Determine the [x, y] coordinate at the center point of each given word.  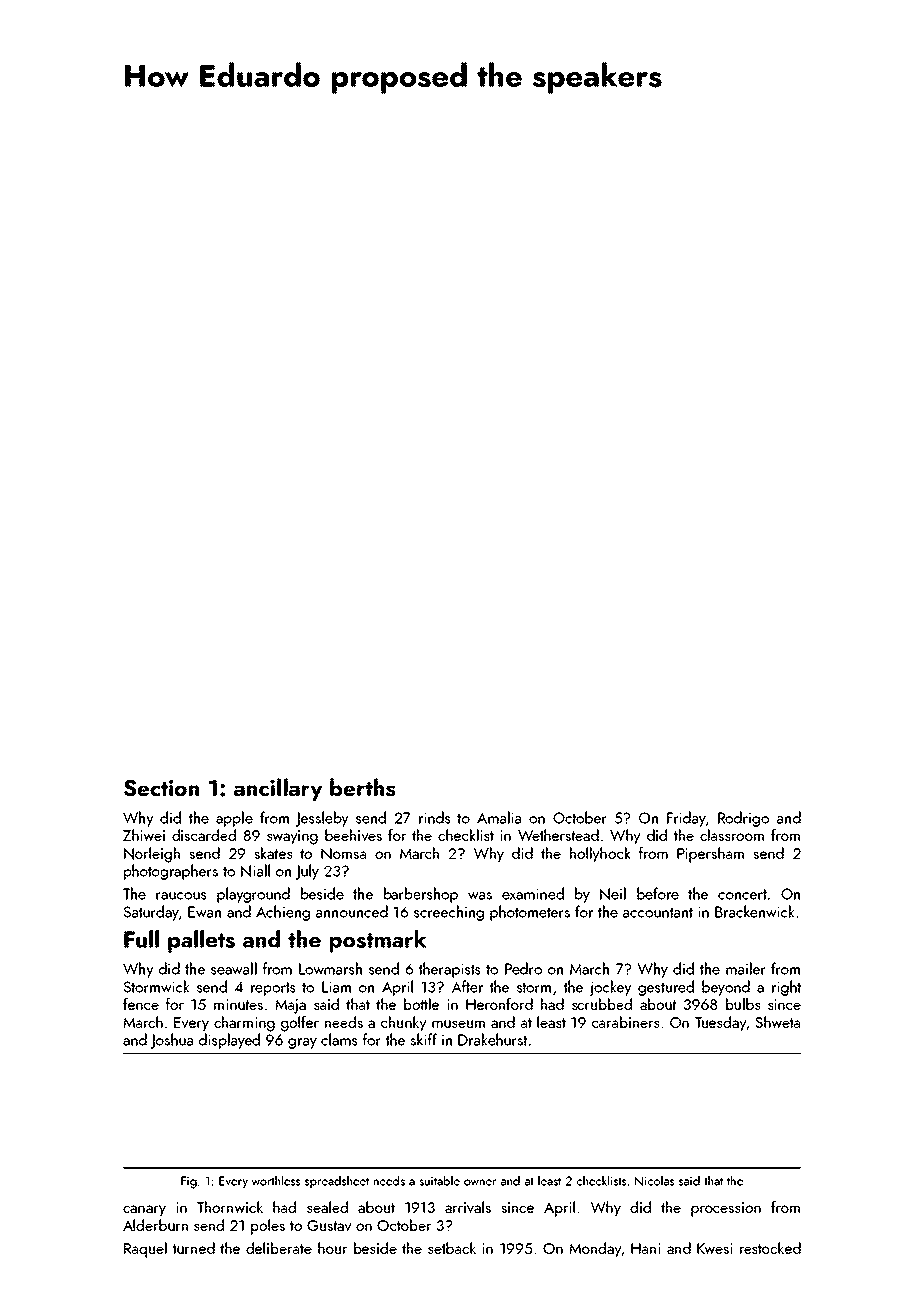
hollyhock [600, 855]
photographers [171, 872]
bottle [421, 1004]
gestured [666, 988]
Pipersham [710, 855]
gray [302, 1043]
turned [194, 1248]
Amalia [499, 817]
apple [234, 819]
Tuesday [720, 1024]
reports [273, 989]
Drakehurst [492, 1039]
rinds [435, 817]
